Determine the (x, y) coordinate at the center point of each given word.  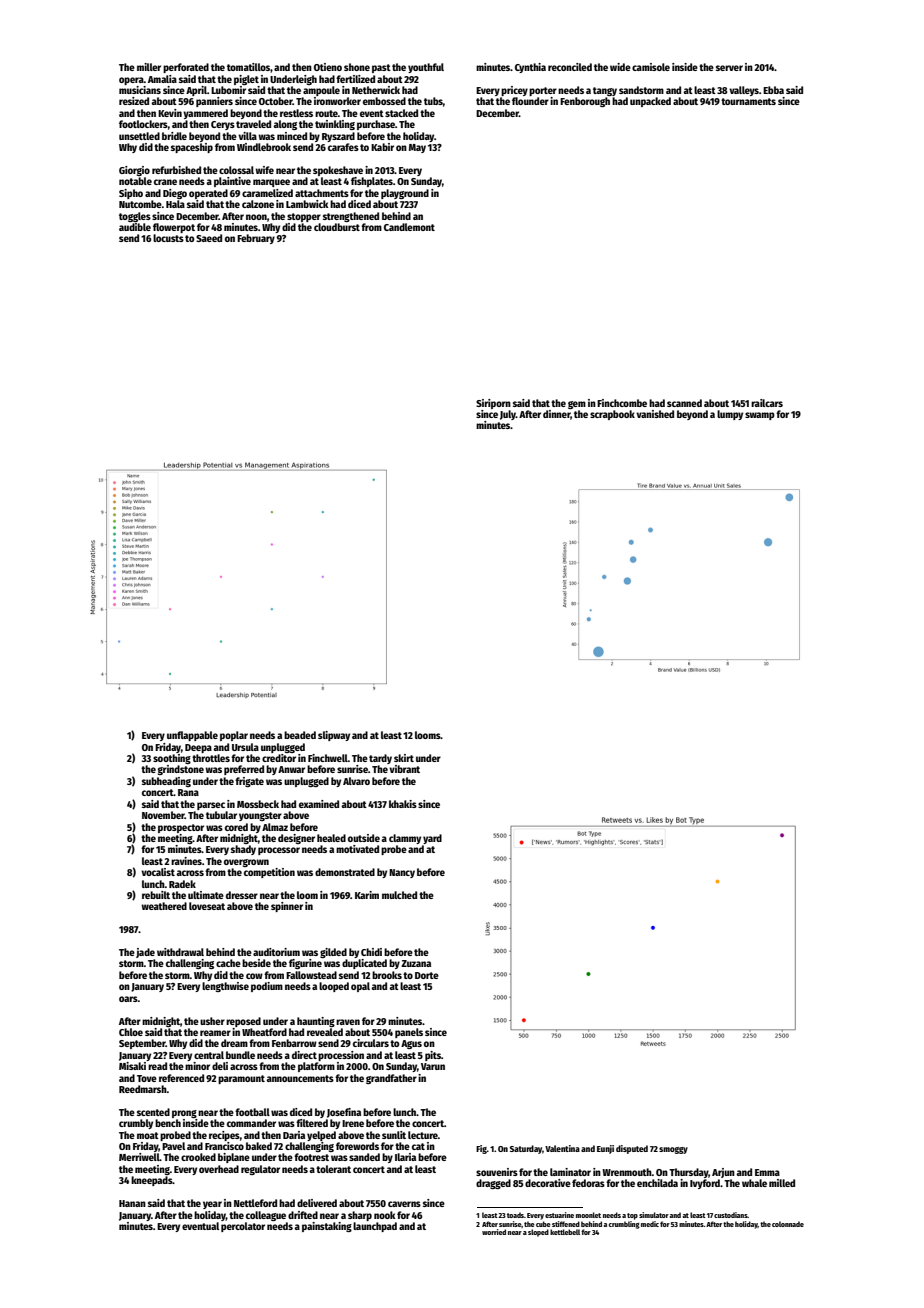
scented (153, 1112)
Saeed (209, 238)
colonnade (788, 1224)
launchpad (375, 1227)
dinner (557, 415)
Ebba (773, 90)
